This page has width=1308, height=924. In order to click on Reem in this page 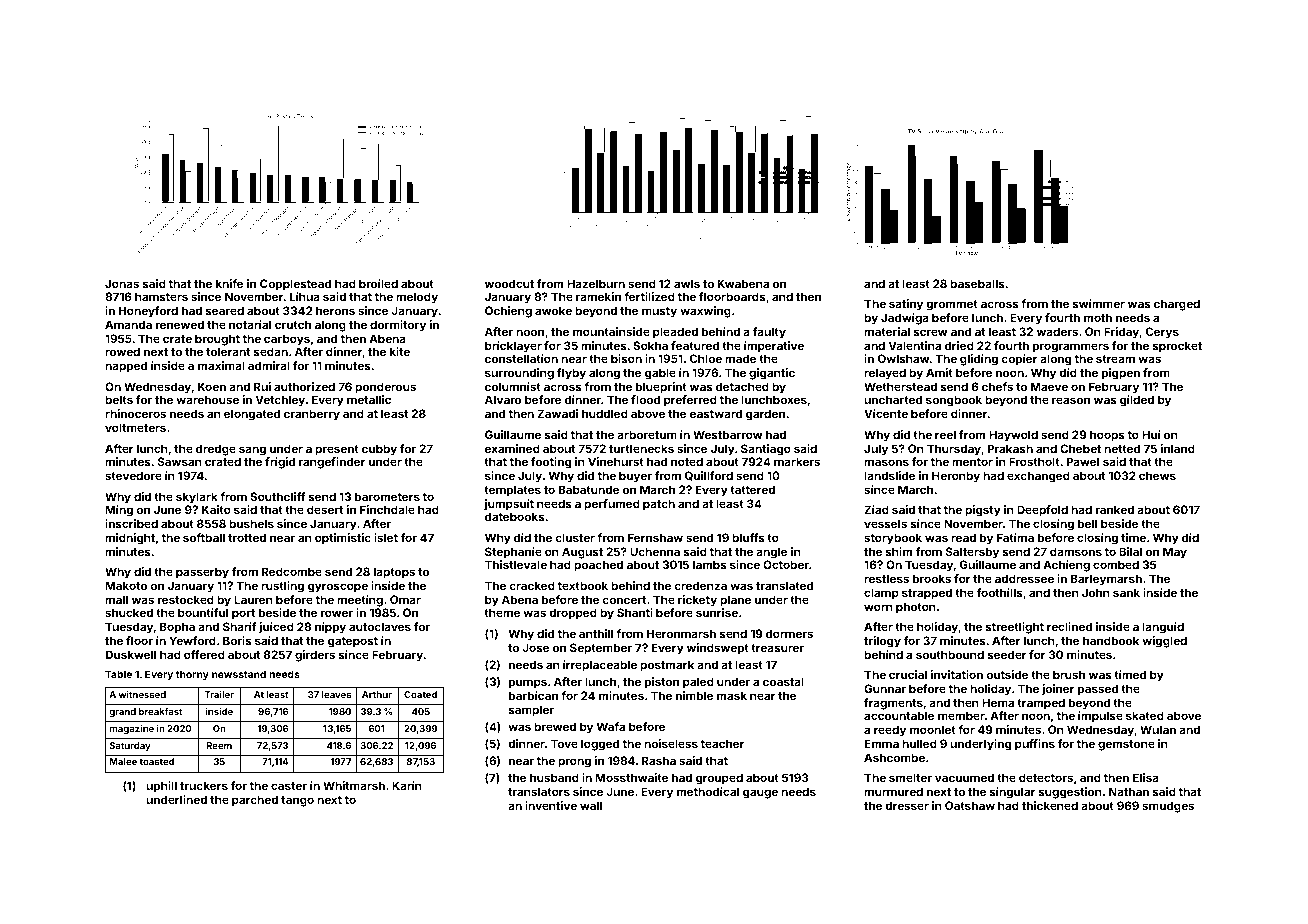, I will do `click(219, 745)`.
